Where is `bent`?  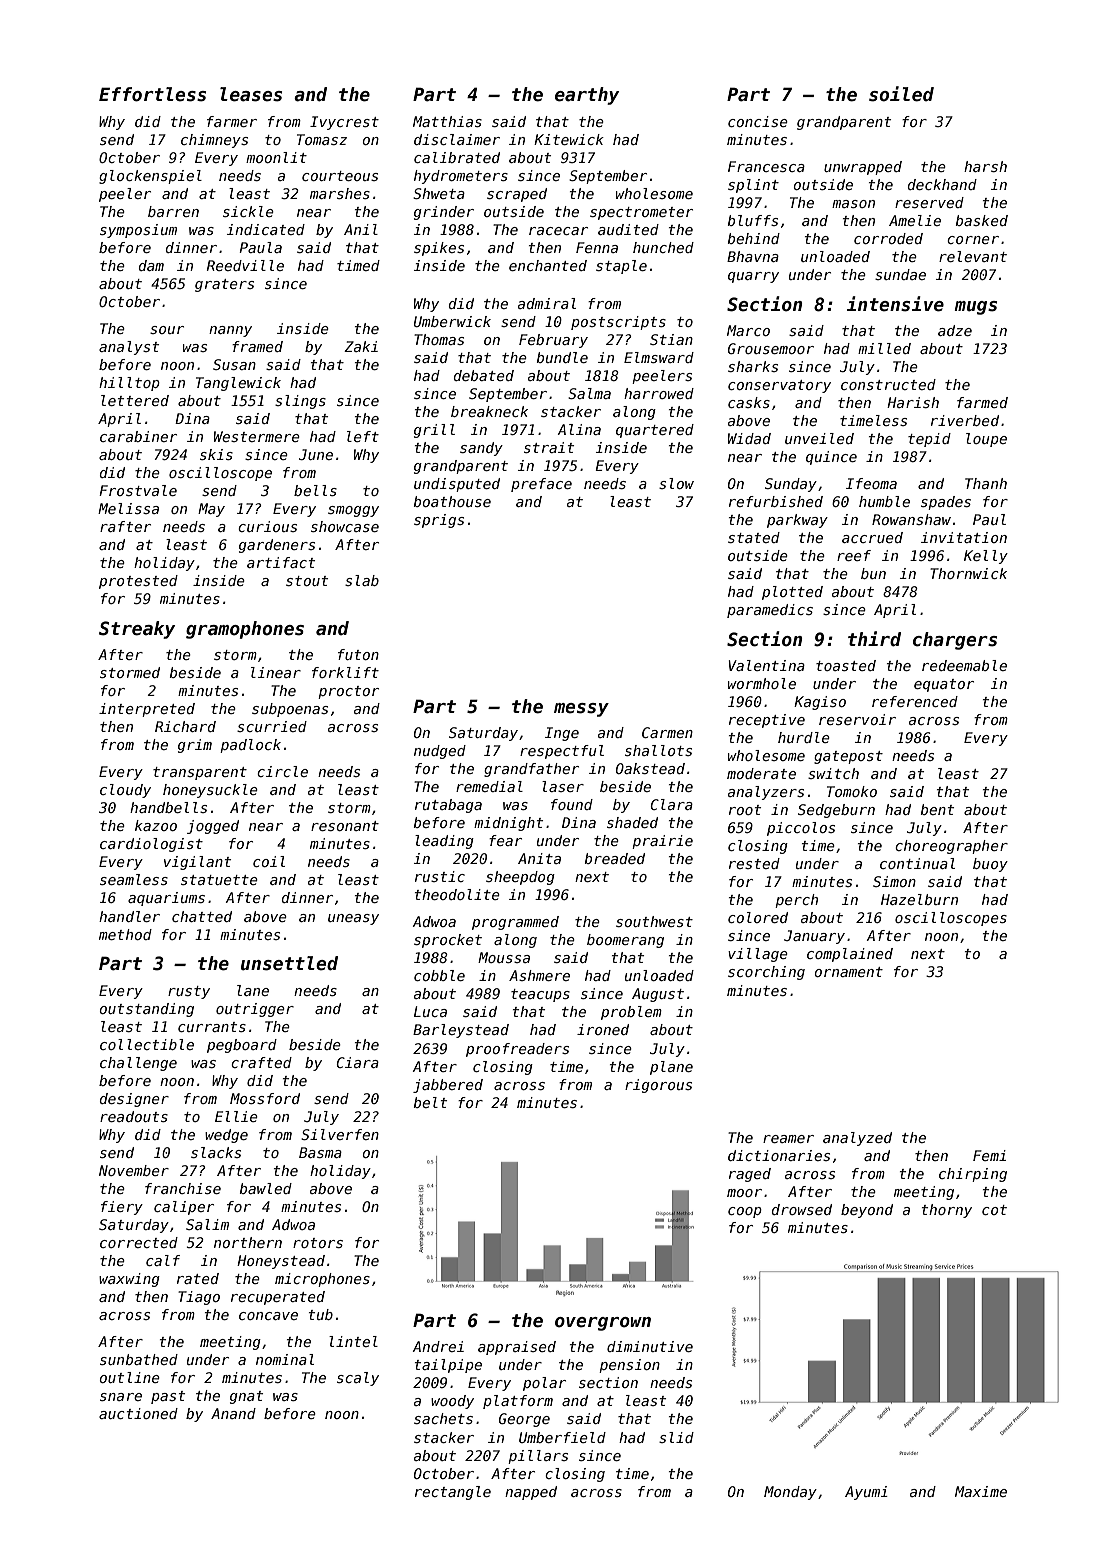 bent is located at coordinates (937, 809).
